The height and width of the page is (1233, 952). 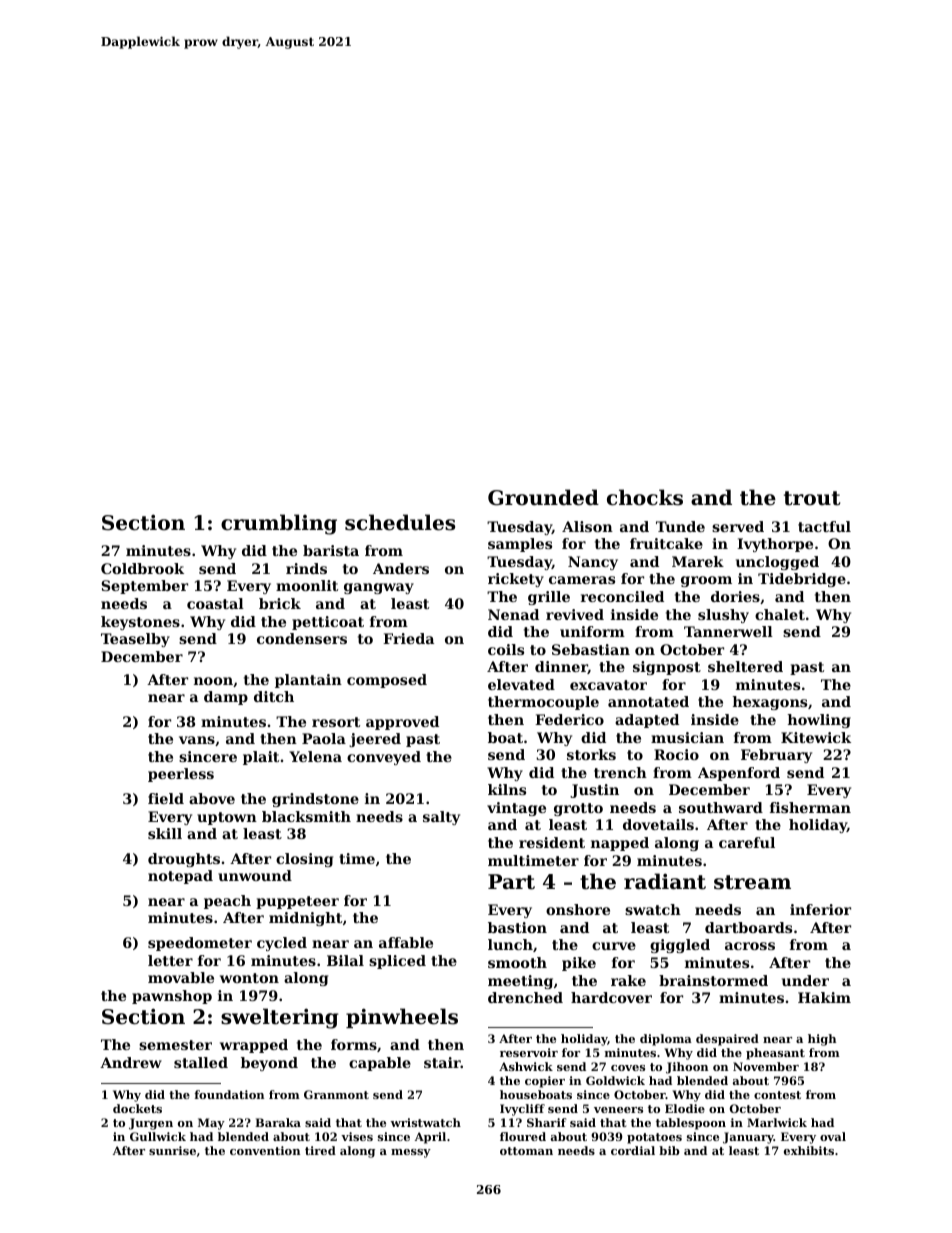 I want to click on radiant, so click(x=665, y=881).
